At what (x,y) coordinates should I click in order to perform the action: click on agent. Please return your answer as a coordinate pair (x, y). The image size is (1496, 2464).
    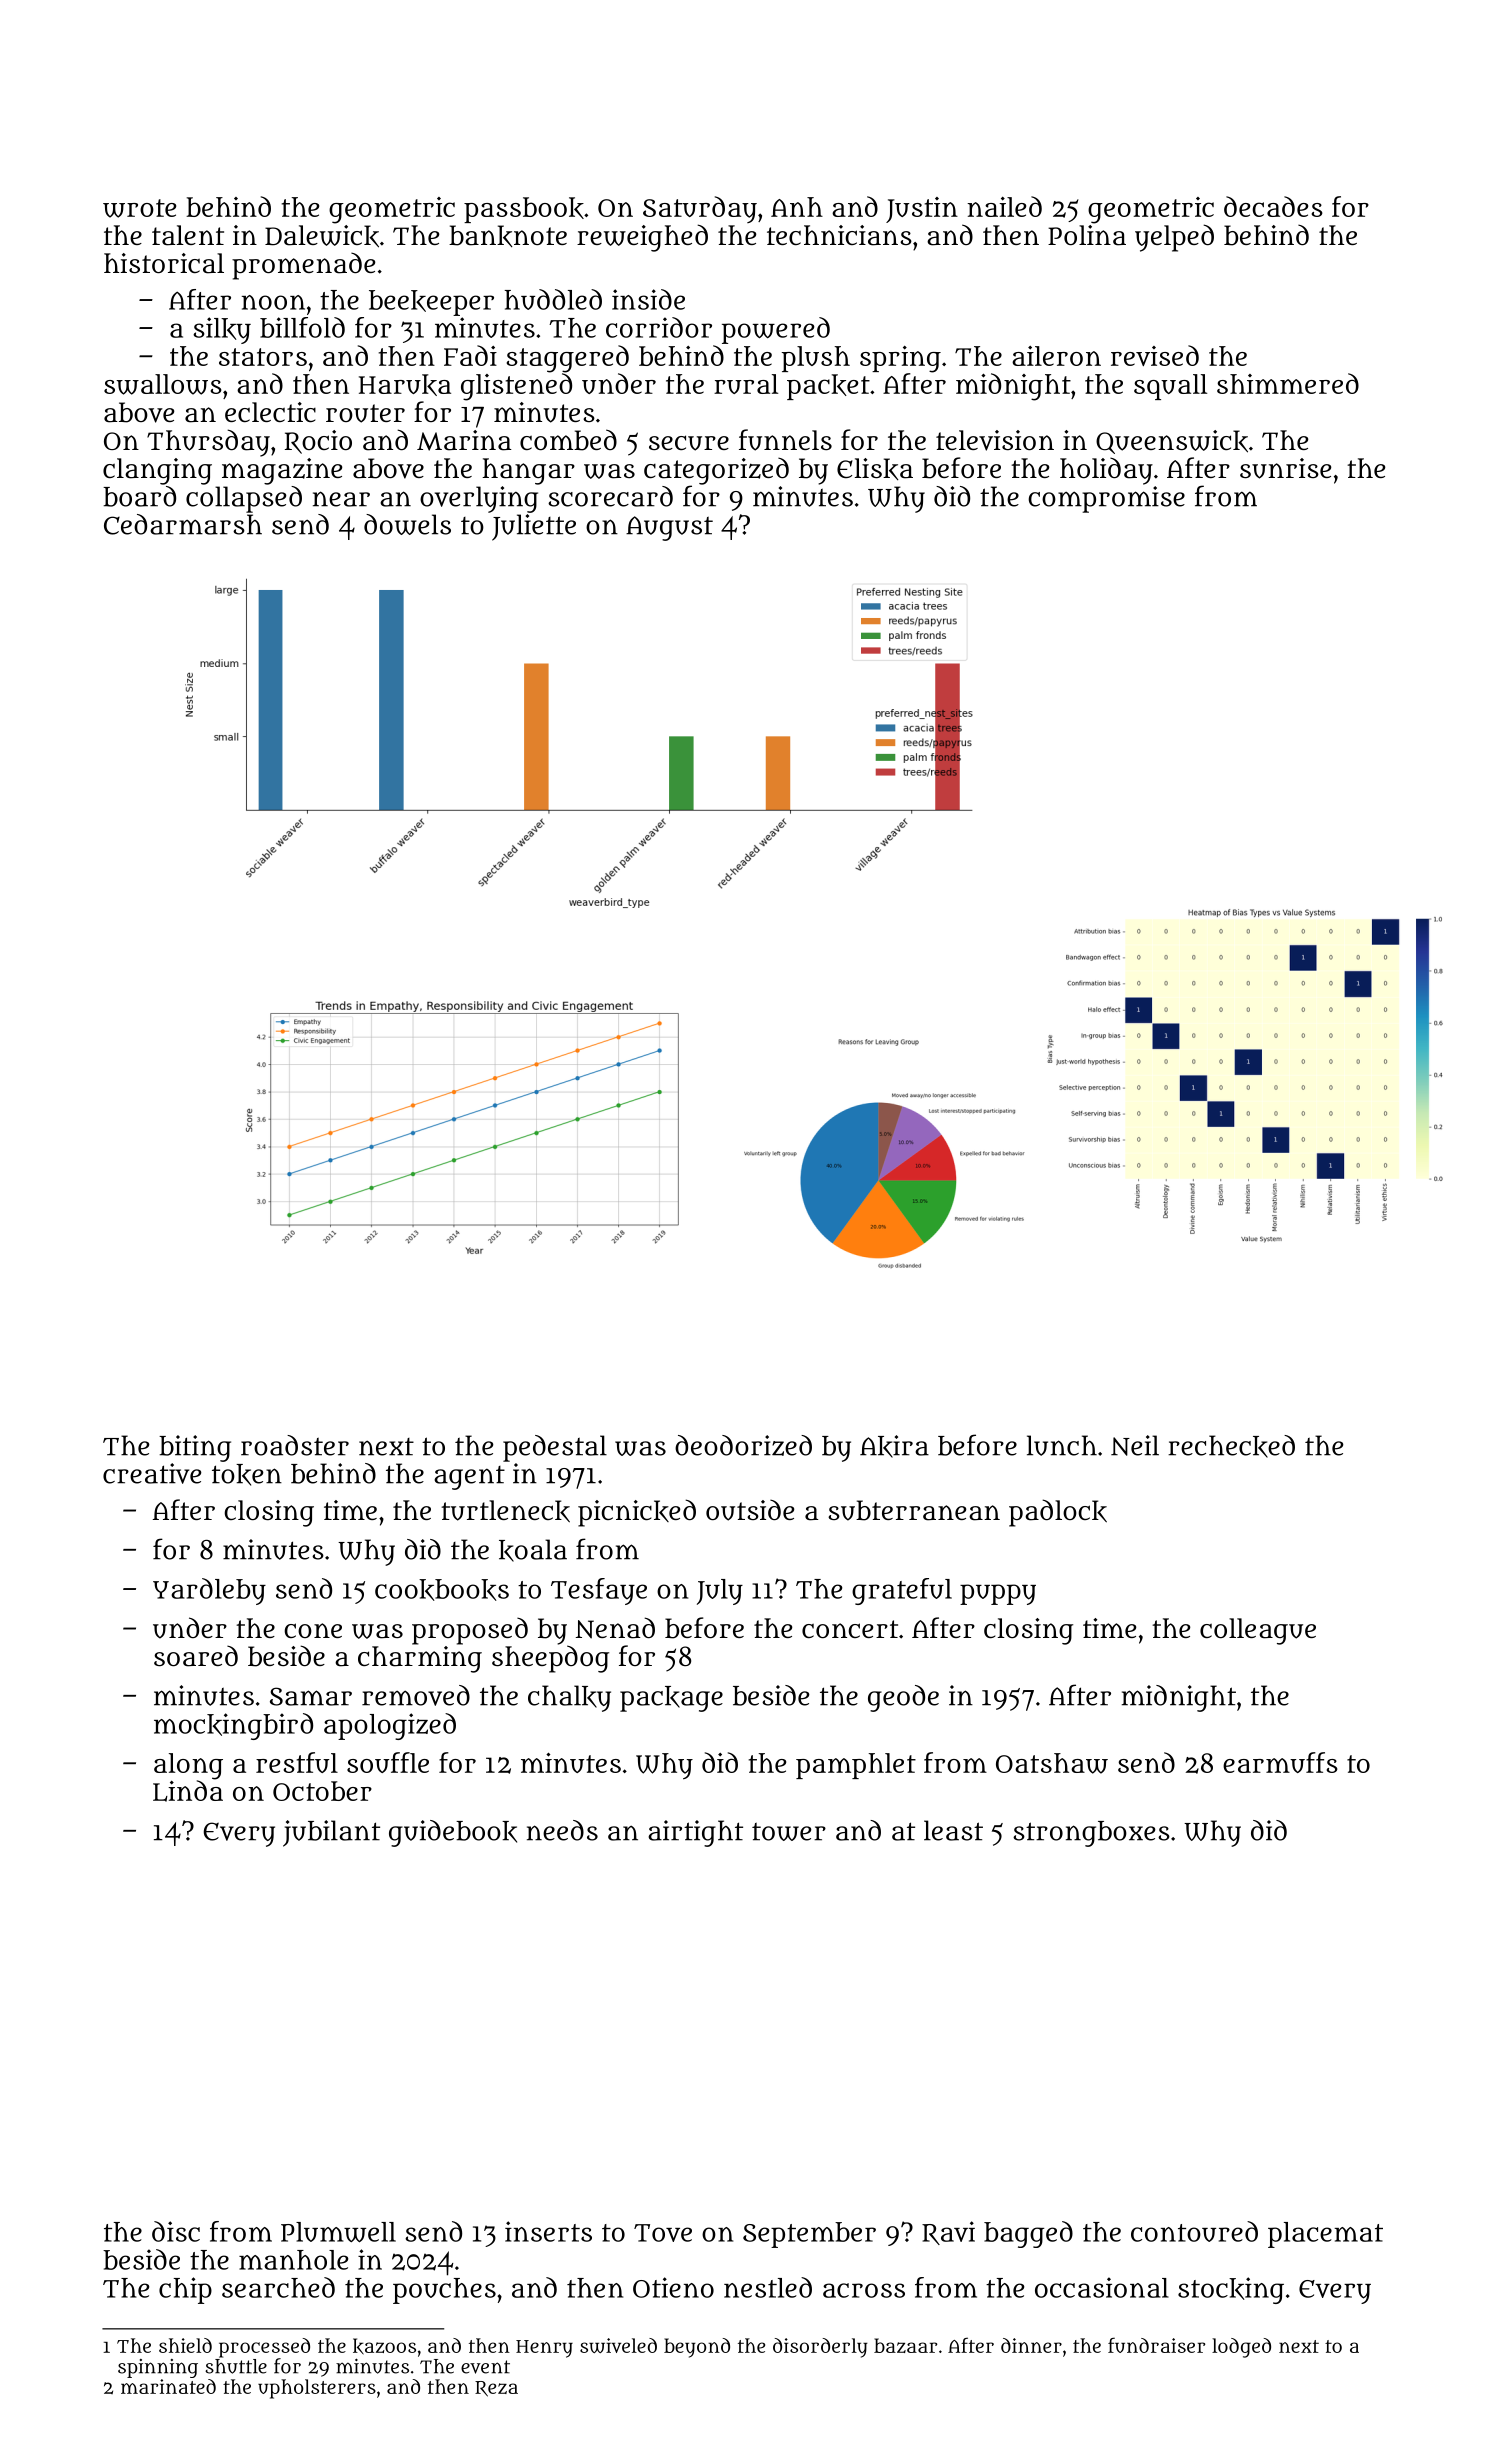
    Looking at the image, I should click on (469, 1478).
